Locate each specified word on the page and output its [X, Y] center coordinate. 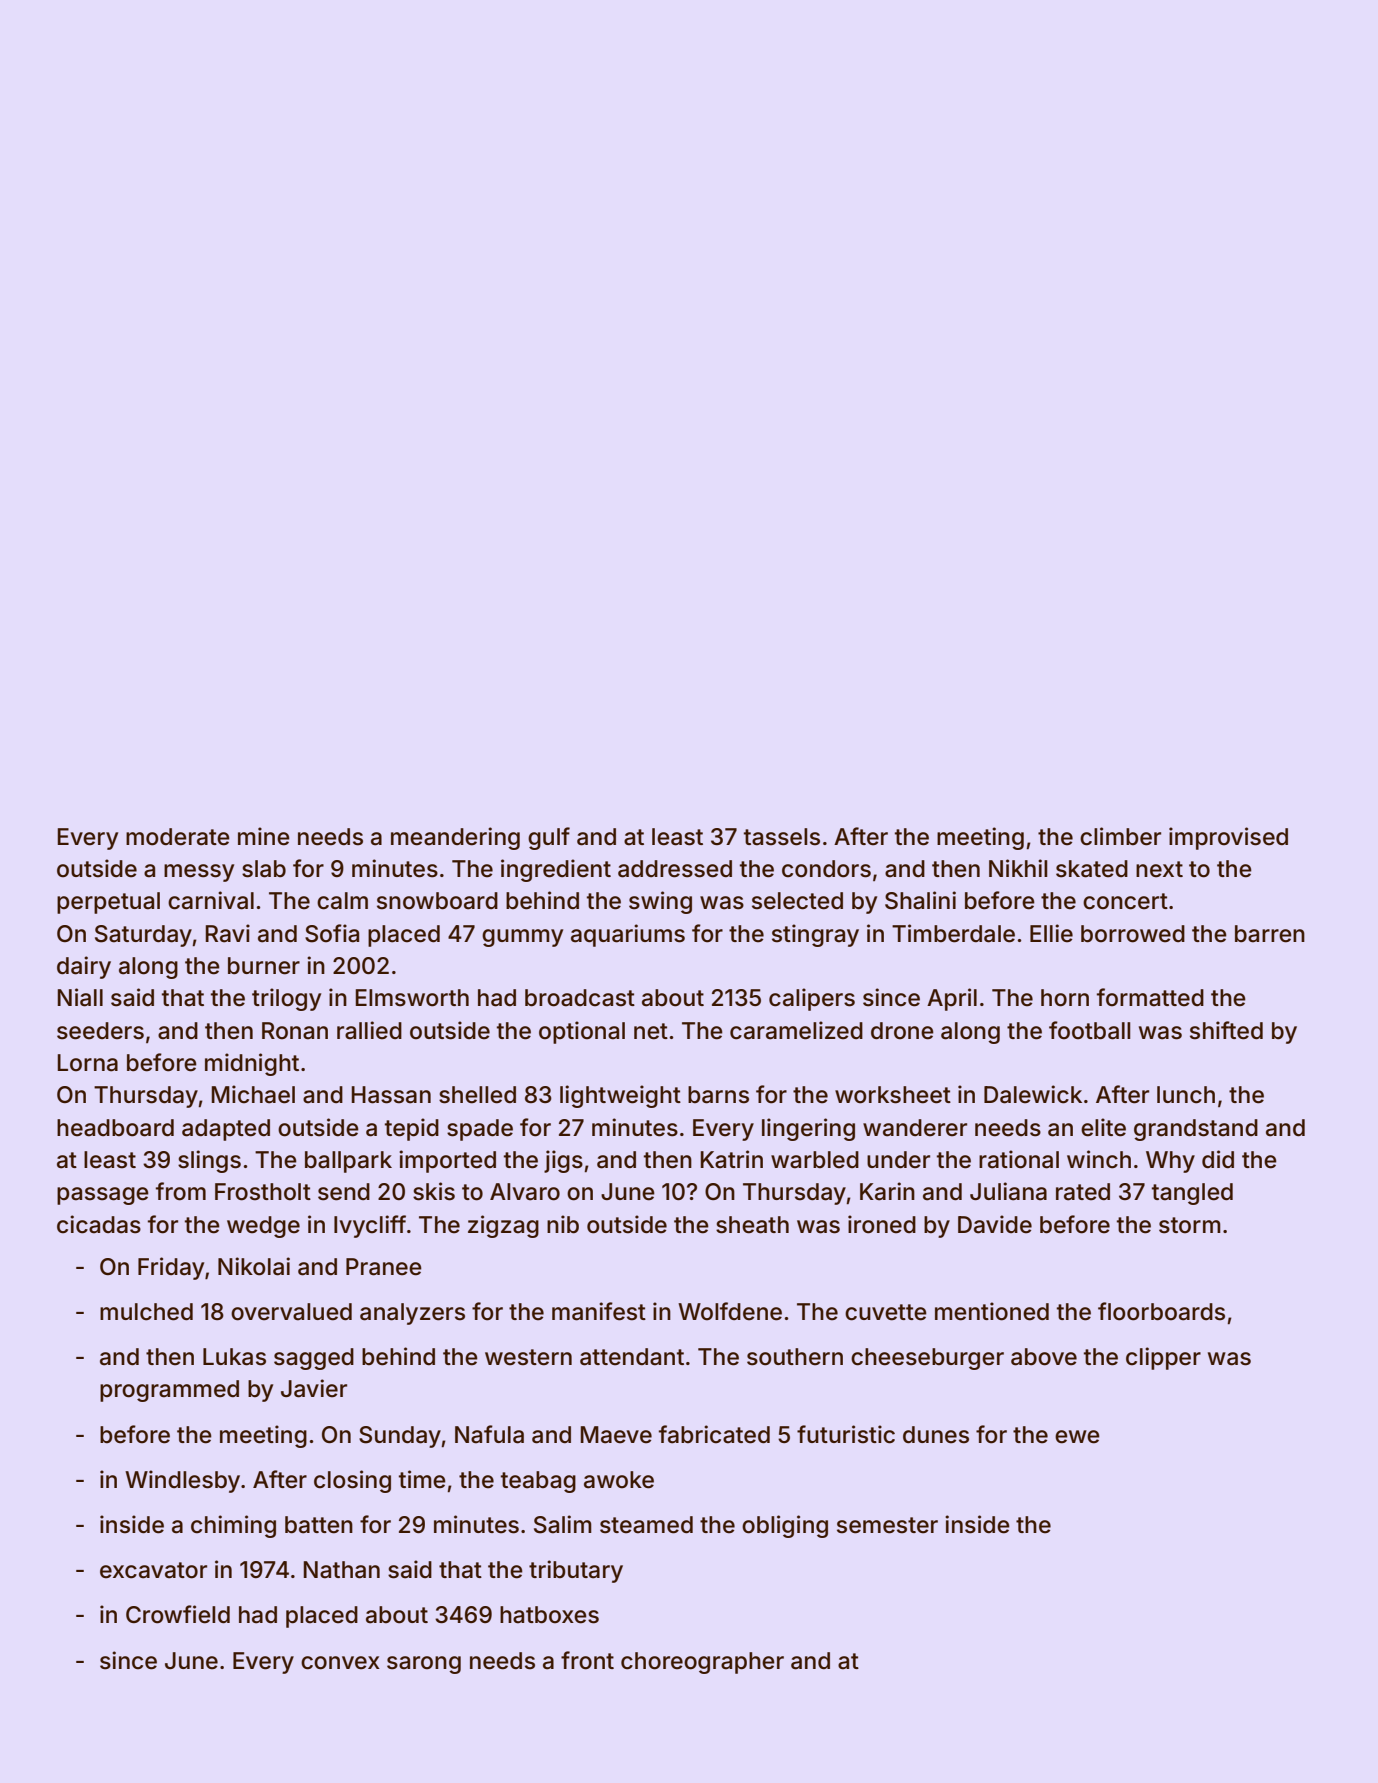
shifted [1226, 1030]
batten [319, 1525]
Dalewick [1033, 1094]
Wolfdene [730, 1311]
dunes [936, 1435]
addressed [675, 869]
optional [582, 1032]
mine [264, 836]
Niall [80, 997]
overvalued [291, 1312]
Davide [995, 1224]
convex [340, 1663]
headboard [115, 1128]
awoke [619, 1480]
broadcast [580, 998]
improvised [1228, 838]
